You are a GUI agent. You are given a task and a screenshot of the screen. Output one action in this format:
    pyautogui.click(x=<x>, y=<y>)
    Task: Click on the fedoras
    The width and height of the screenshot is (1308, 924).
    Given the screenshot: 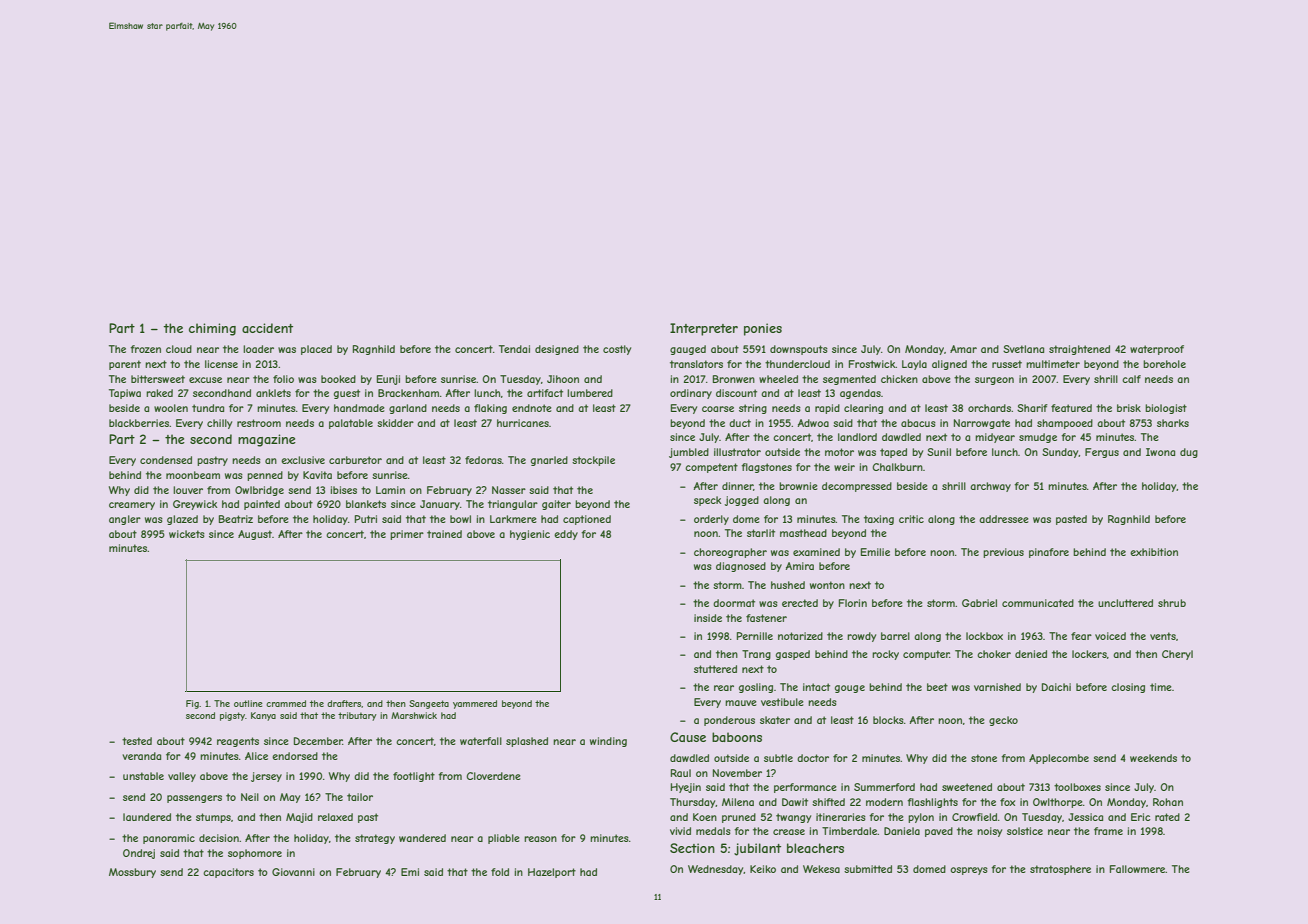 What is the action you would take?
    pyautogui.click(x=483, y=460)
